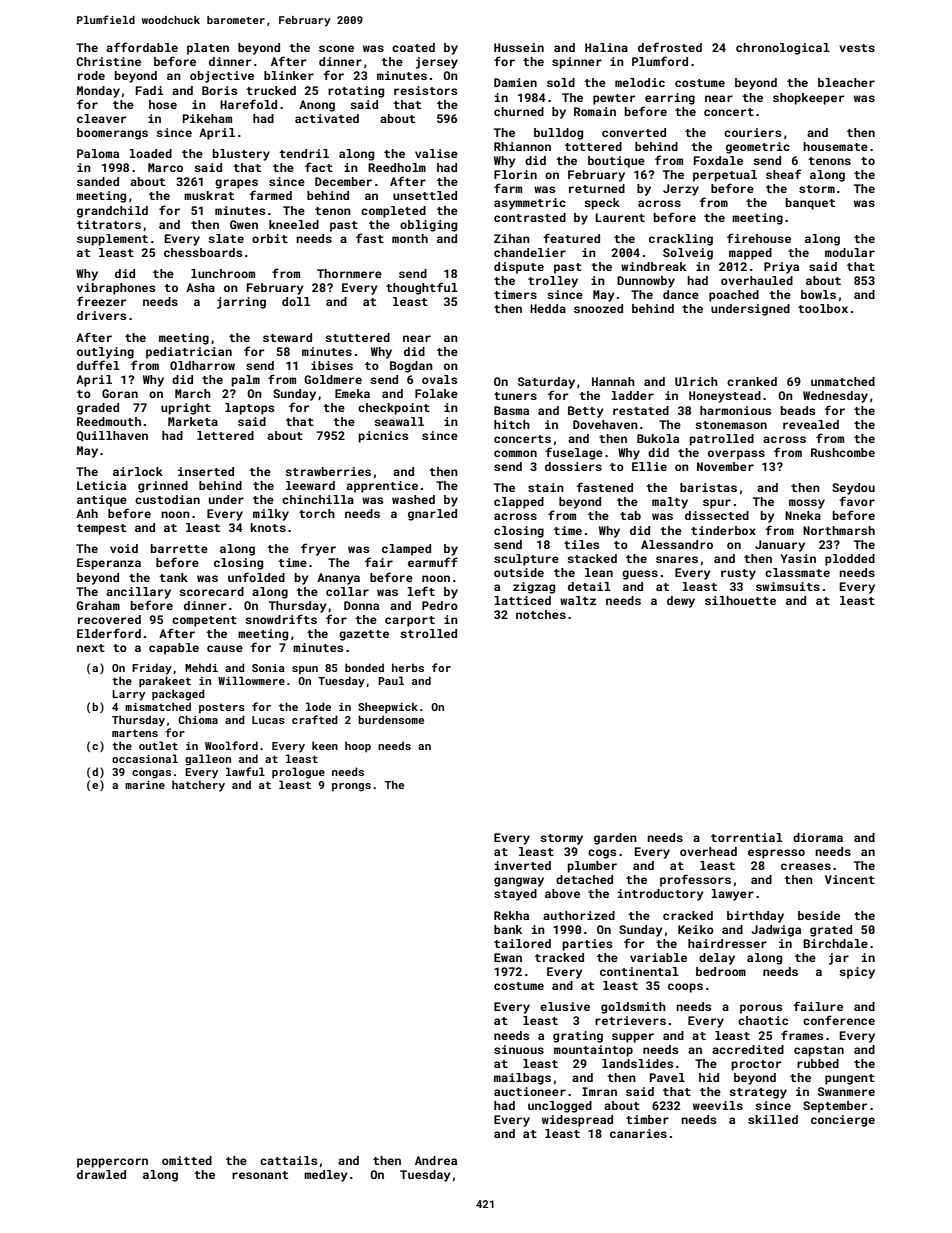  Describe the element at coordinates (356, 92) in the document. I see `rotating` at that location.
